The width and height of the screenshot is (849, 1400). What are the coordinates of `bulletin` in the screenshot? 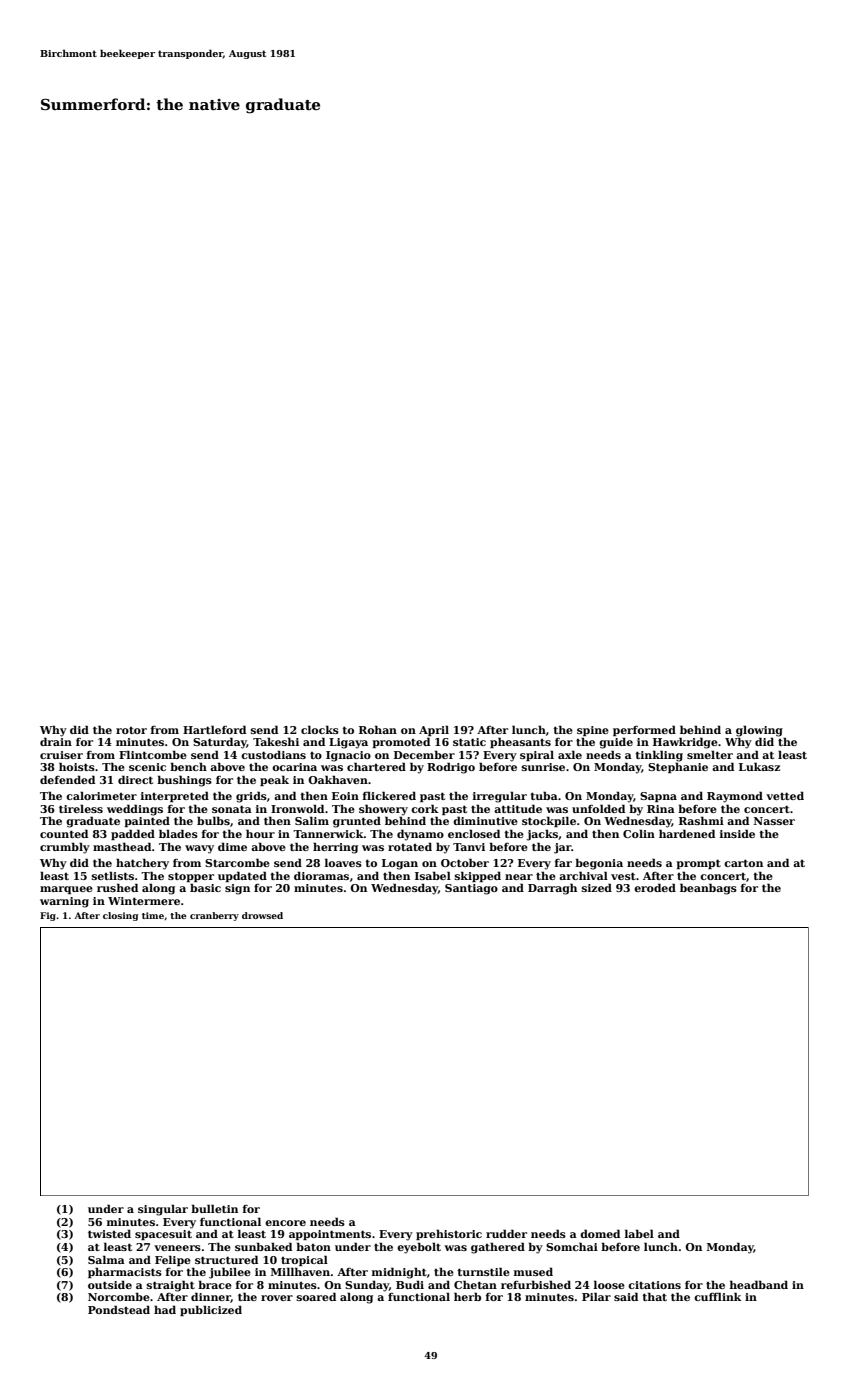 It's located at (214, 1208).
